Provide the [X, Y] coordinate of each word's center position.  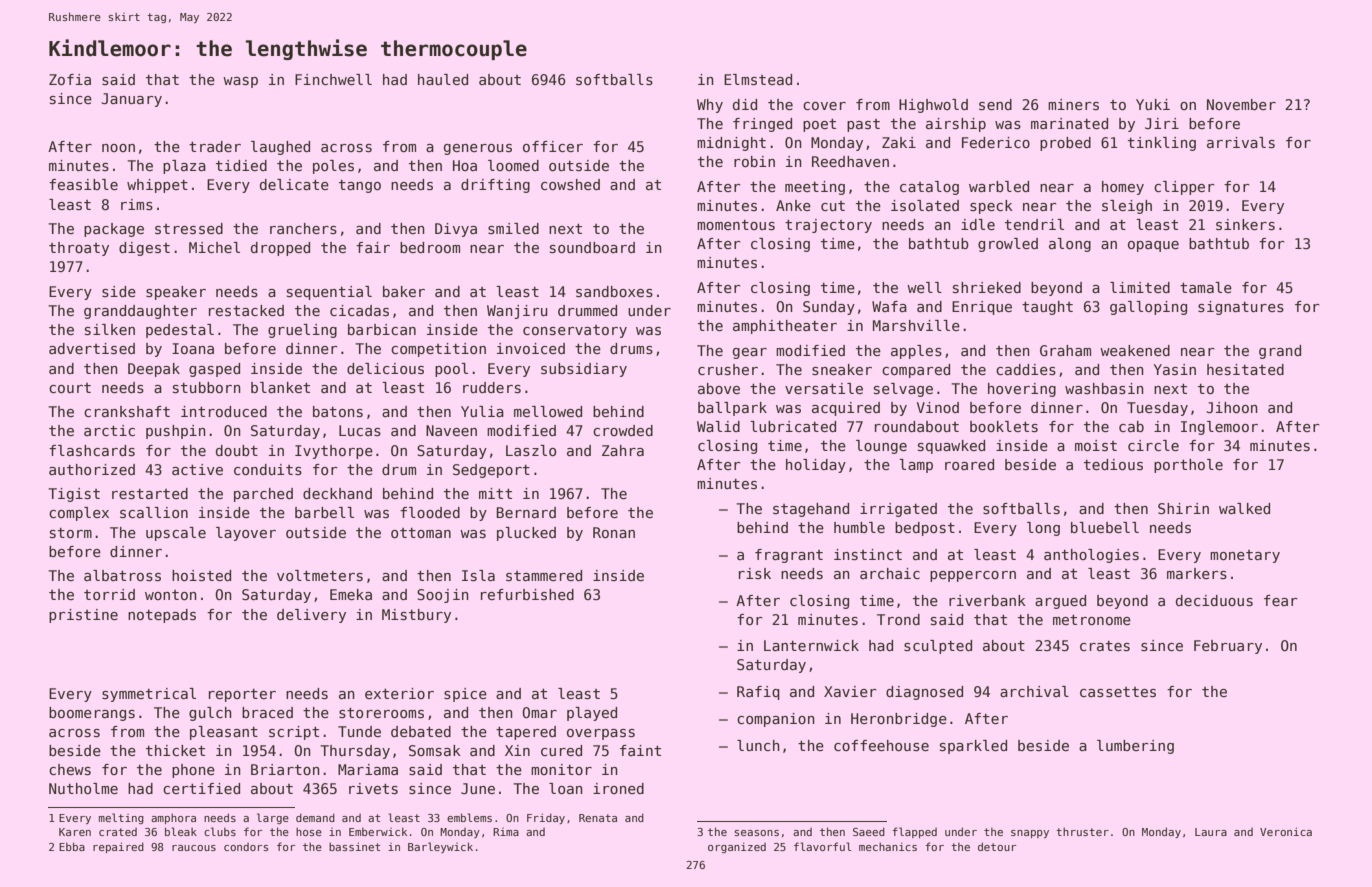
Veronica [1286, 831]
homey [1123, 188]
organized [737, 847]
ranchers [303, 228]
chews [70, 769]
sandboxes [614, 291]
